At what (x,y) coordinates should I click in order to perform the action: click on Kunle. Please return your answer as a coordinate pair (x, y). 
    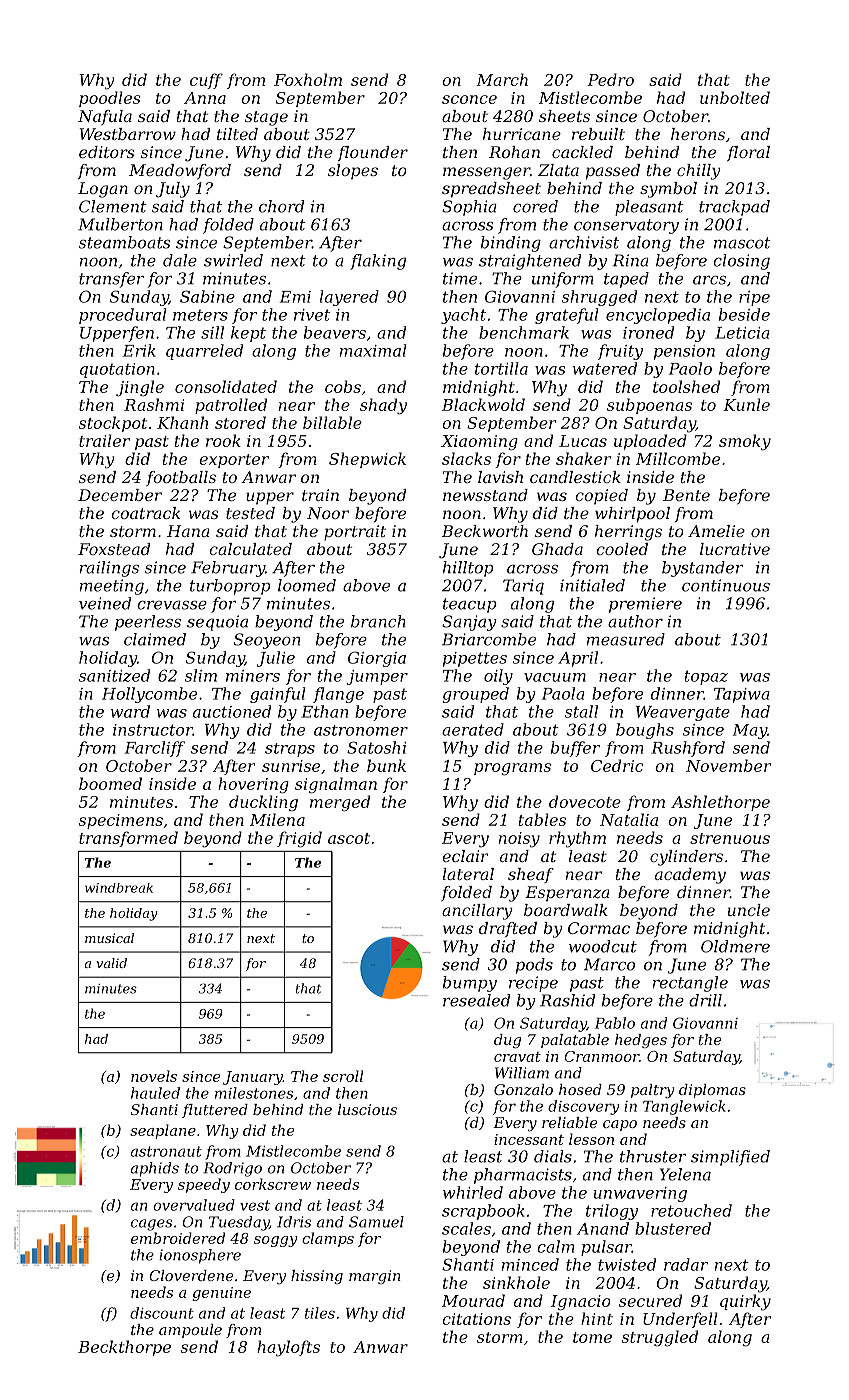
    Looking at the image, I should click on (746, 404).
